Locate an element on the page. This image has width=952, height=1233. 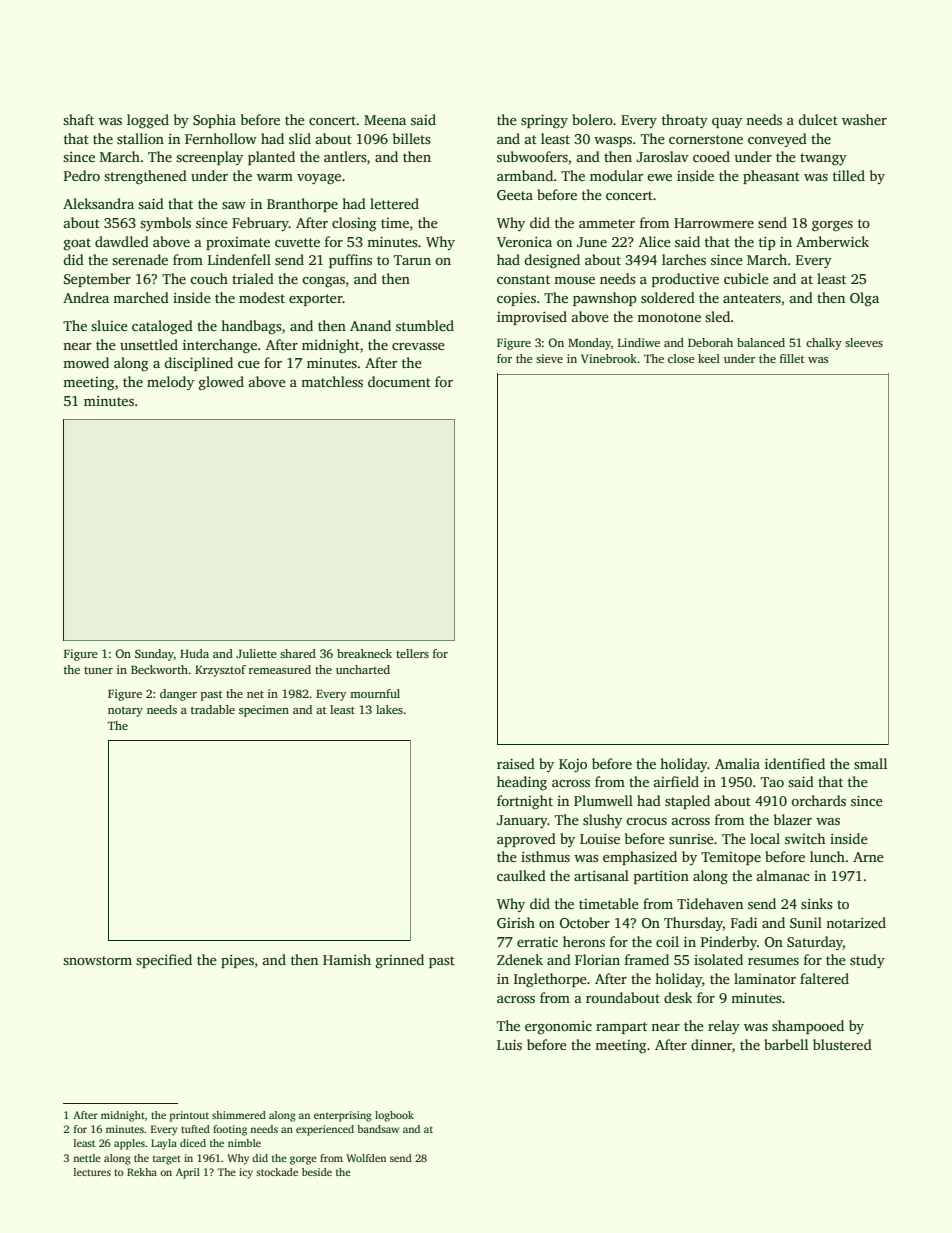
identified is located at coordinates (795, 763).
